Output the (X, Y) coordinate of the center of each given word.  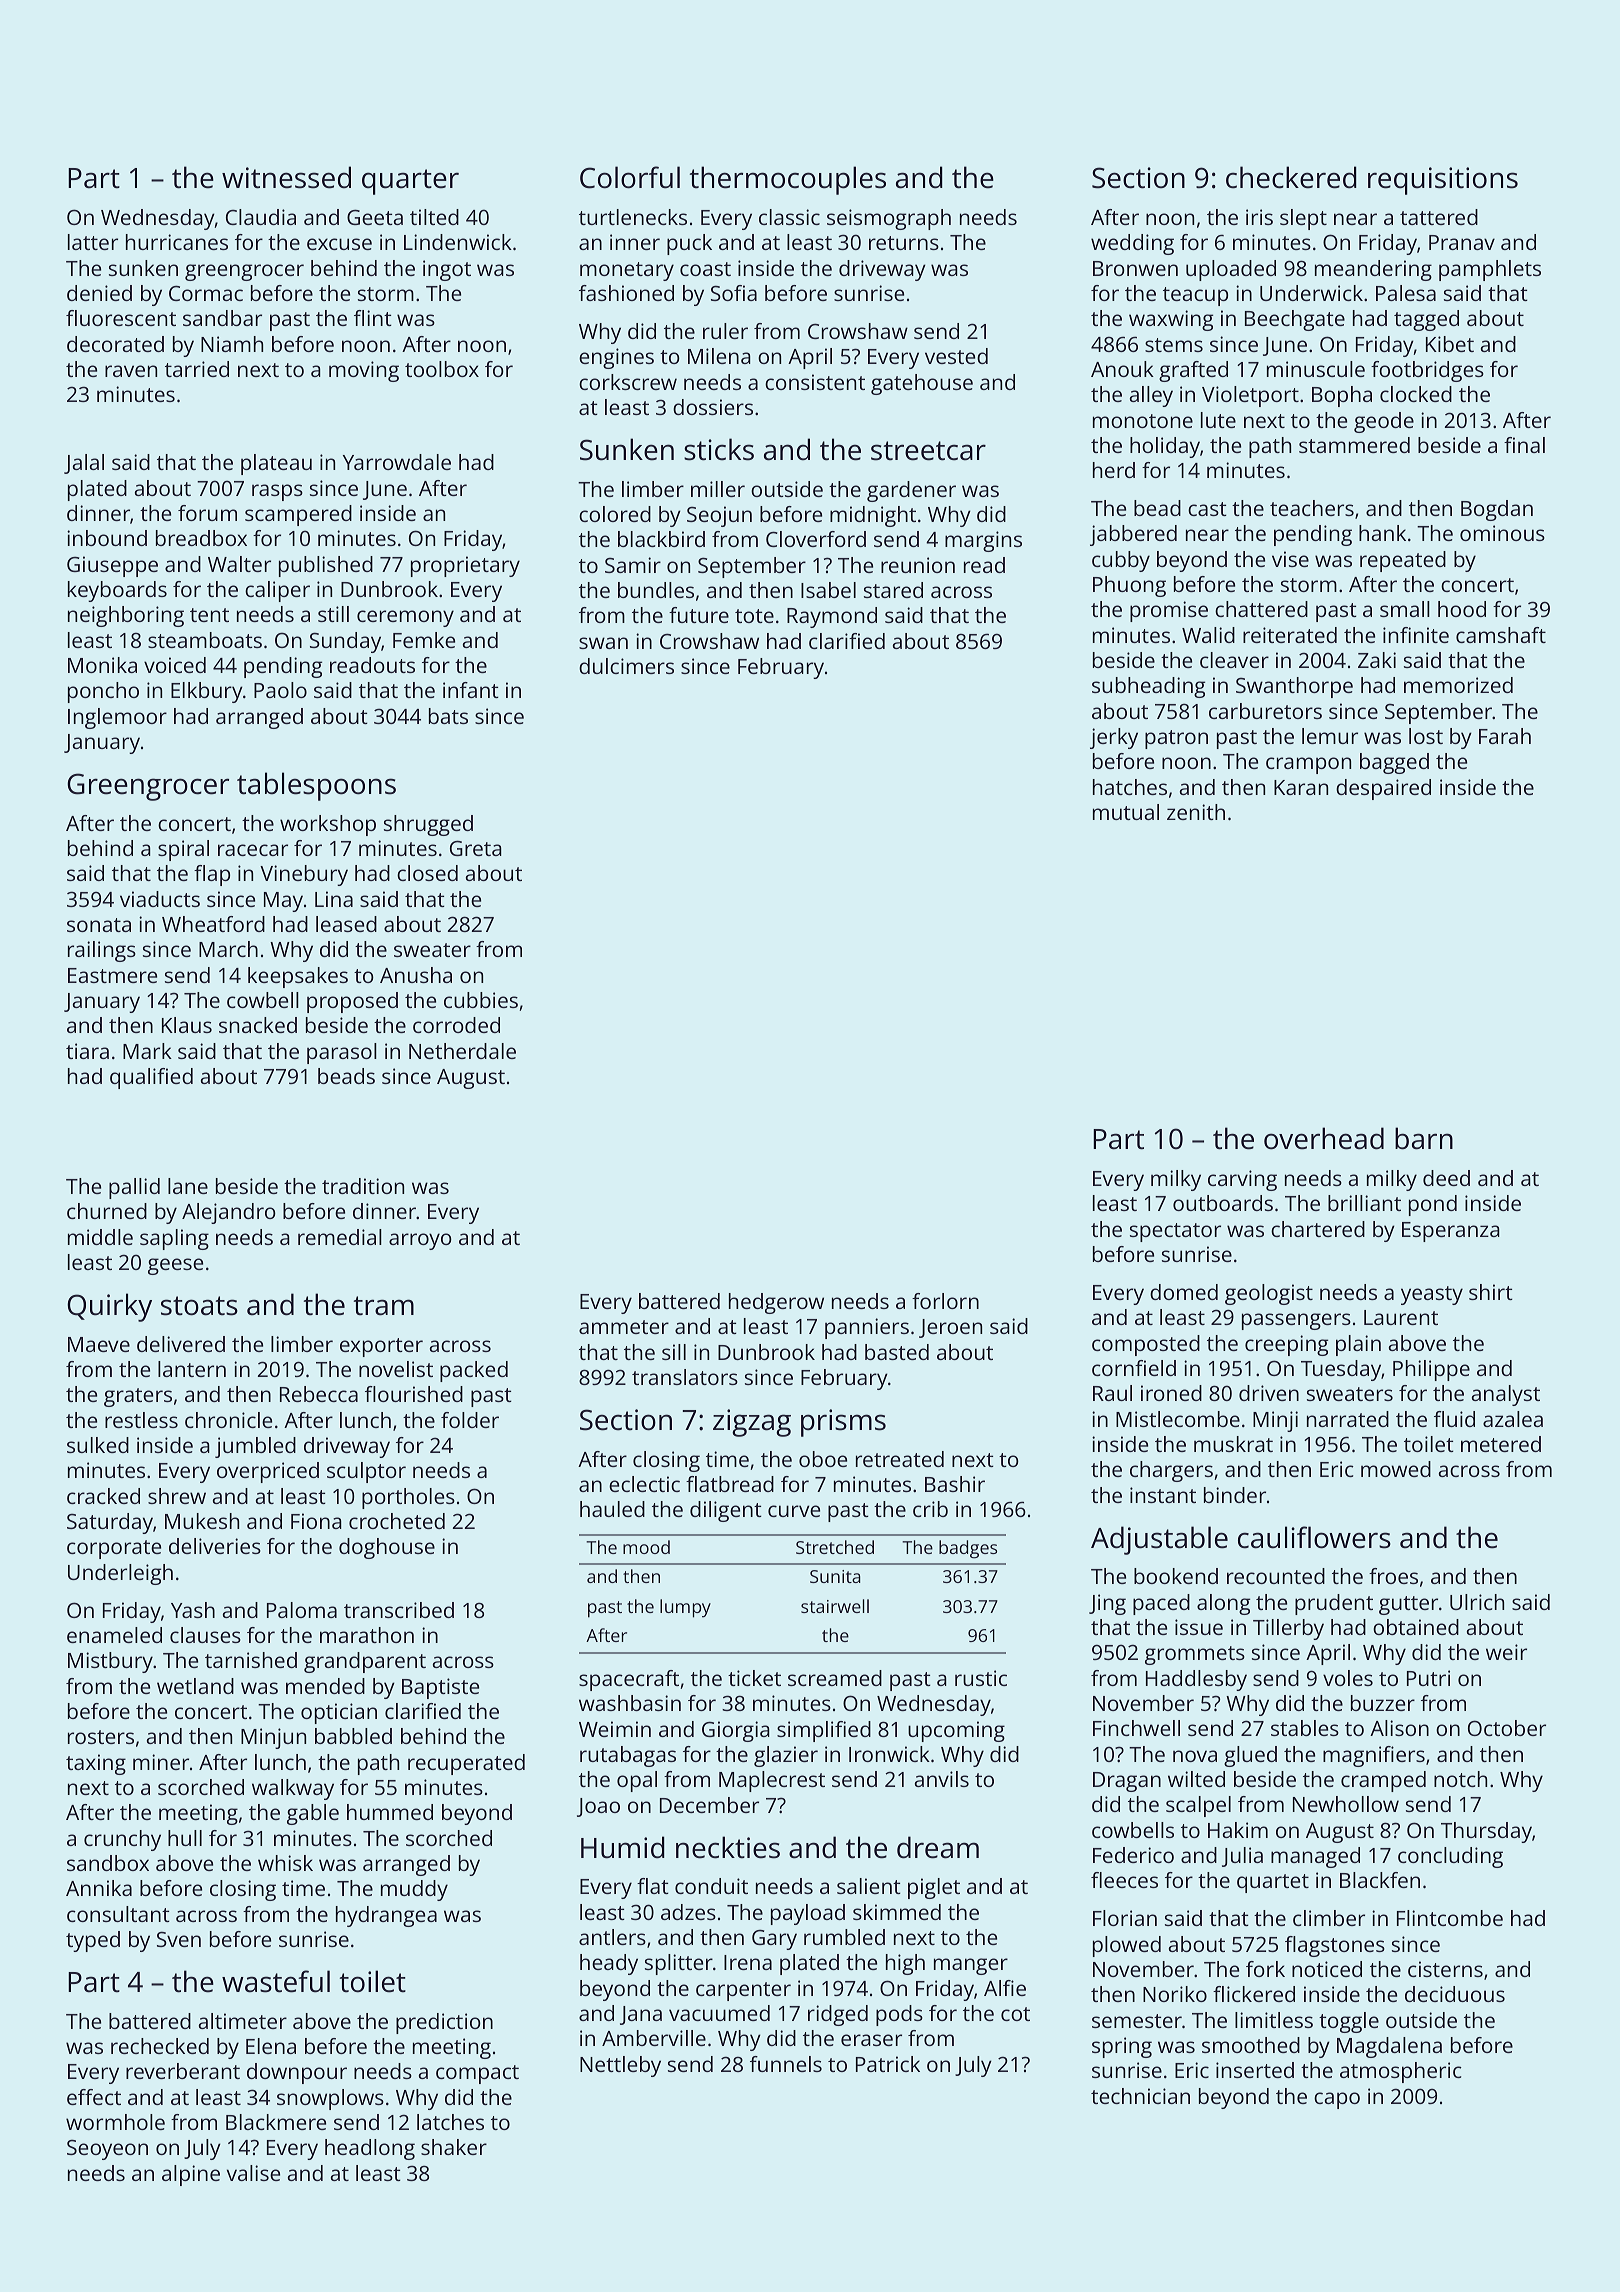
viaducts (160, 899)
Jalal (84, 464)
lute (1218, 420)
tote (754, 616)
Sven (179, 1939)
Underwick (1311, 293)
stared (893, 590)
